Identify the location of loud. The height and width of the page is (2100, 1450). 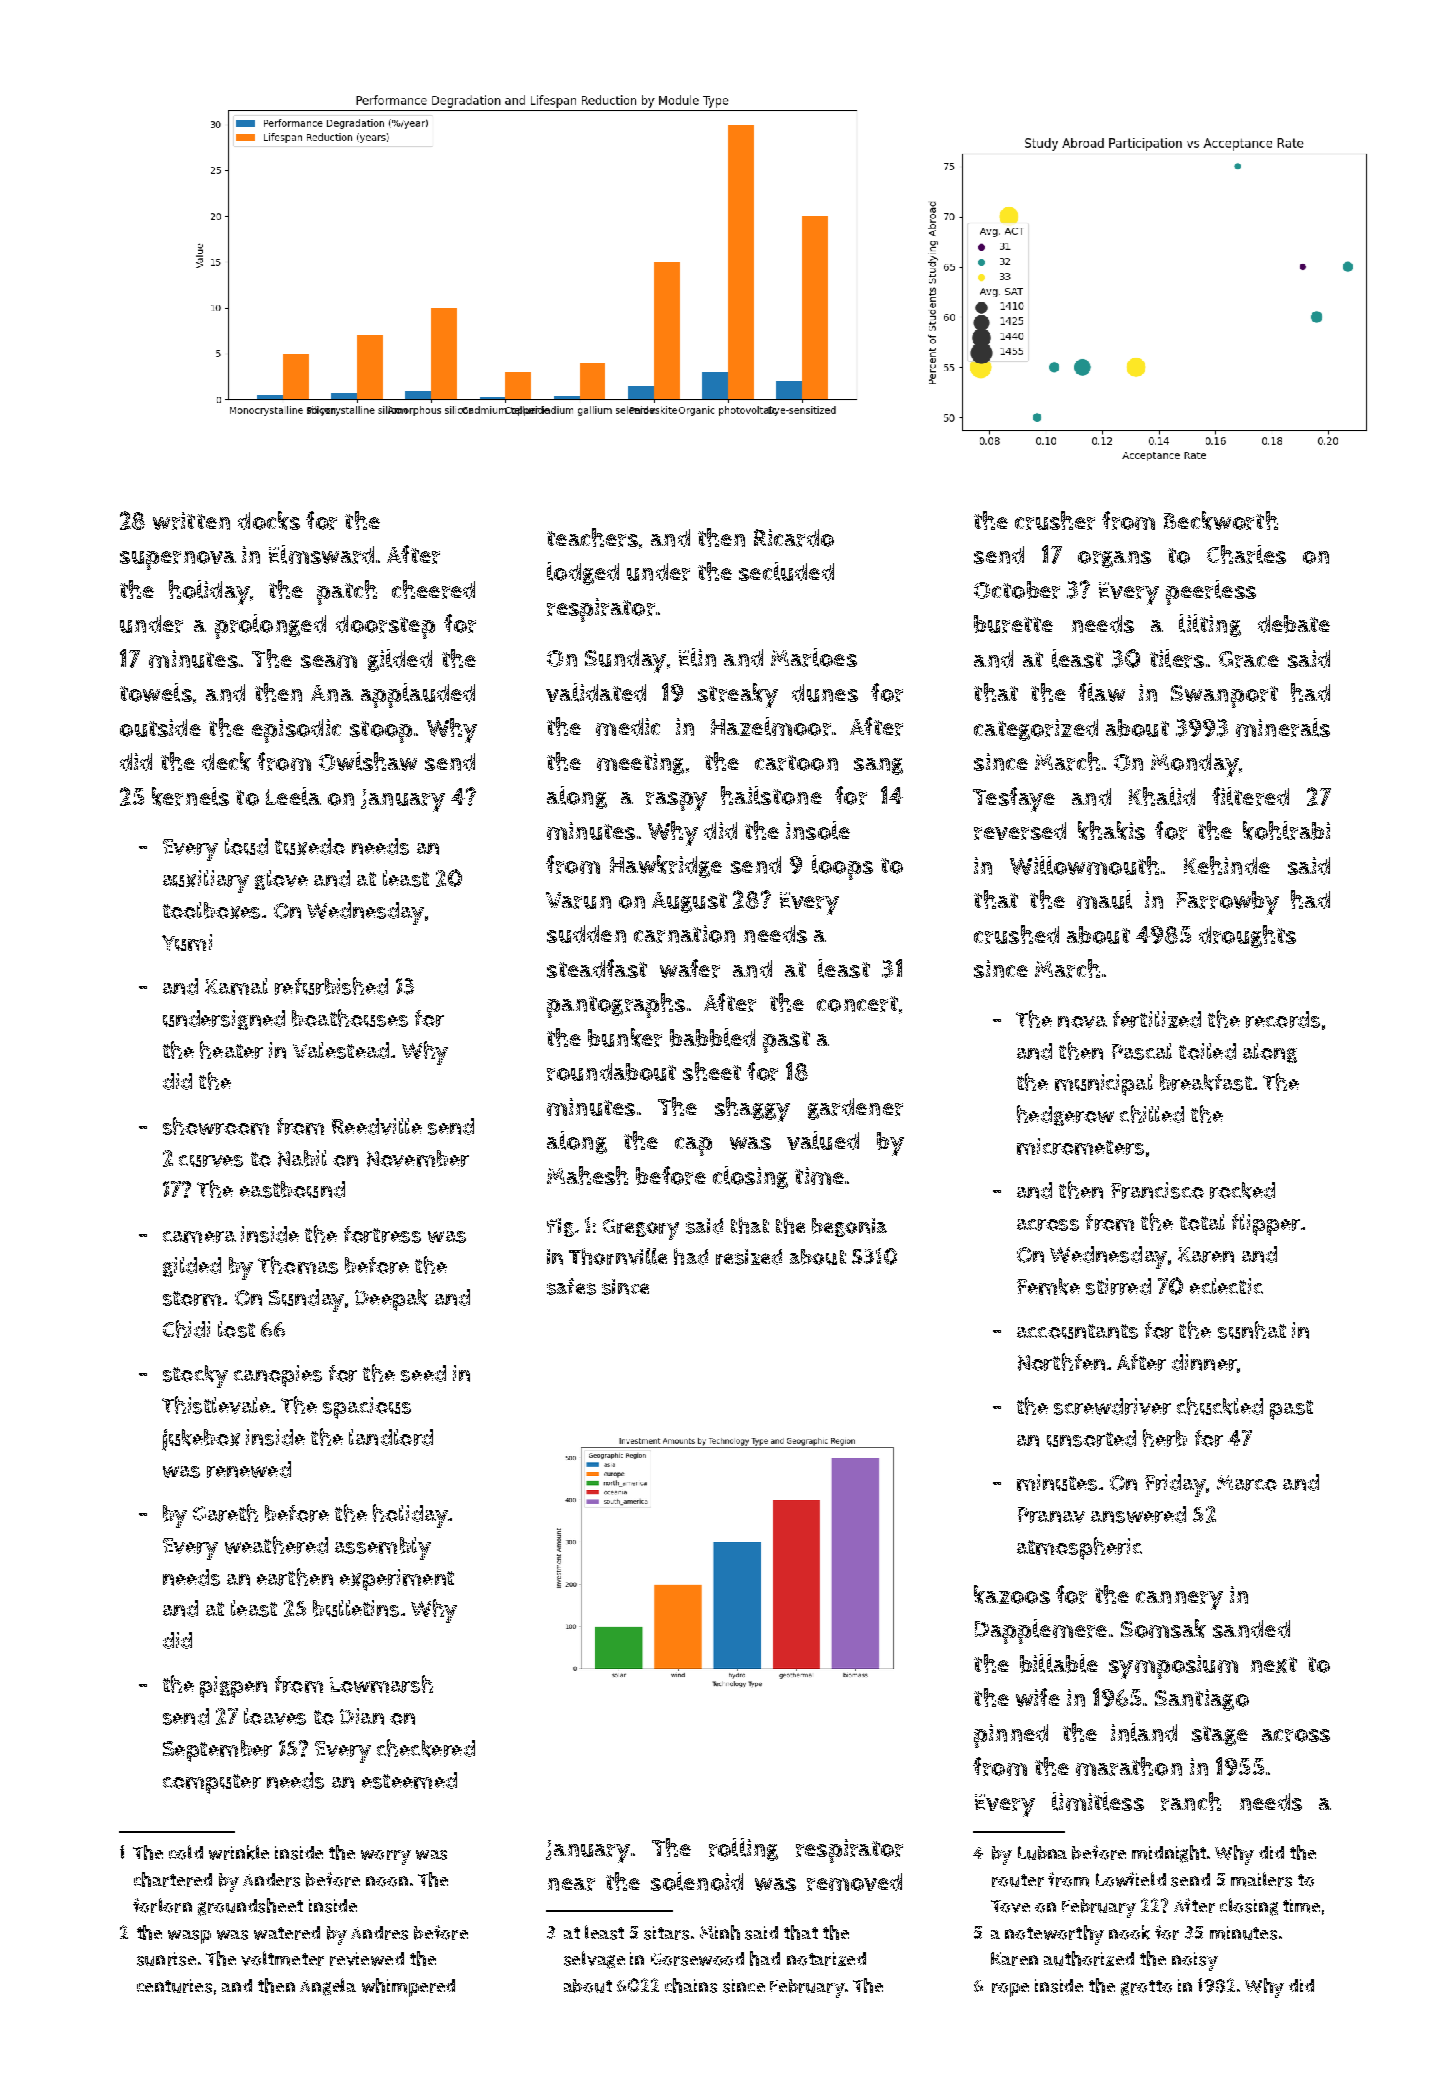
(246, 846).
